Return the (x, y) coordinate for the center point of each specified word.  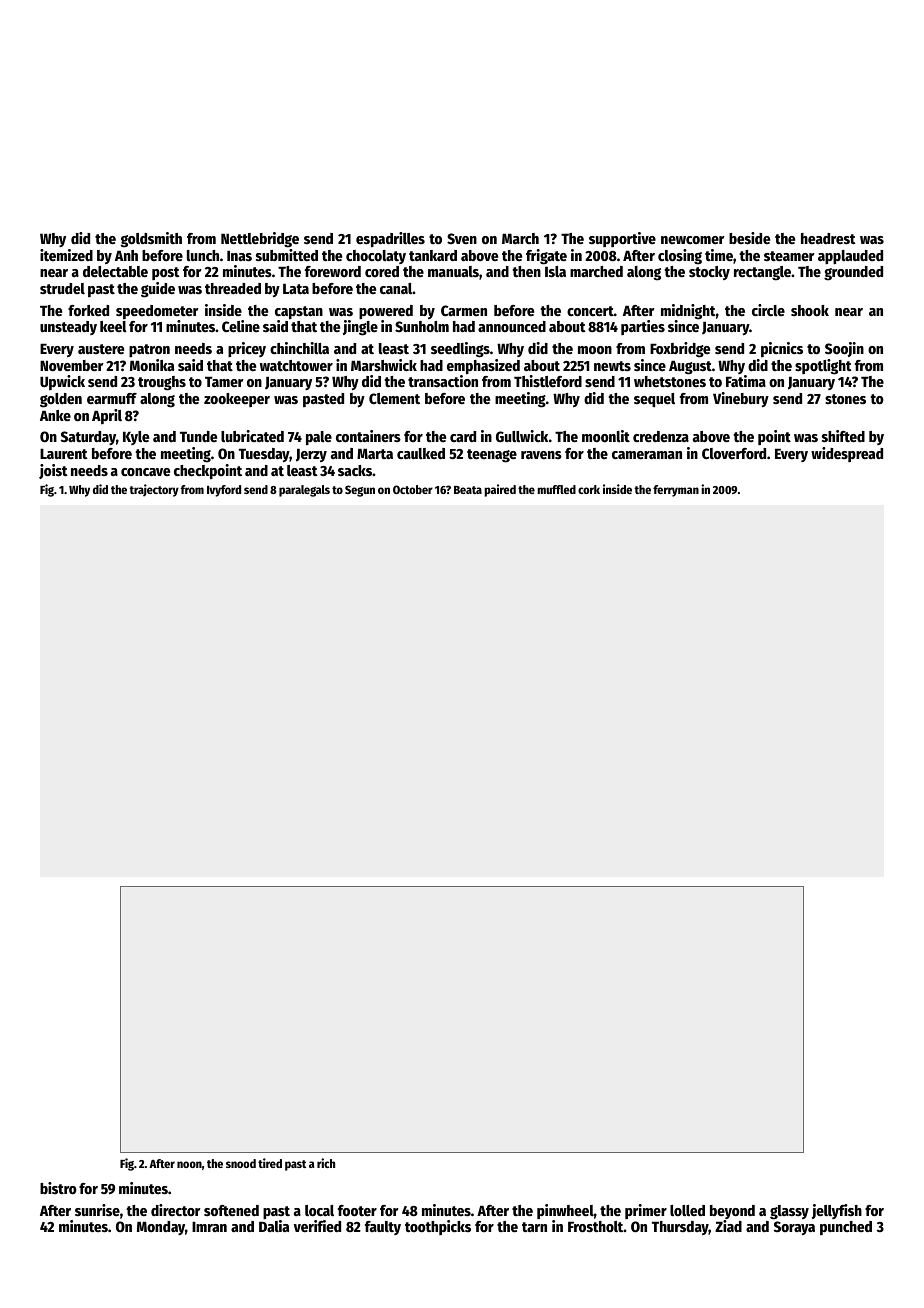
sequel (654, 400)
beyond (732, 1212)
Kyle (136, 438)
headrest (828, 238)
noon (189, 1164)
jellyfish (837, 1211)
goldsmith (151, 240)
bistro (58, 1188)
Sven (462, 238)
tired (270, 1163)
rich (326, 1163)
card (463, 436)
